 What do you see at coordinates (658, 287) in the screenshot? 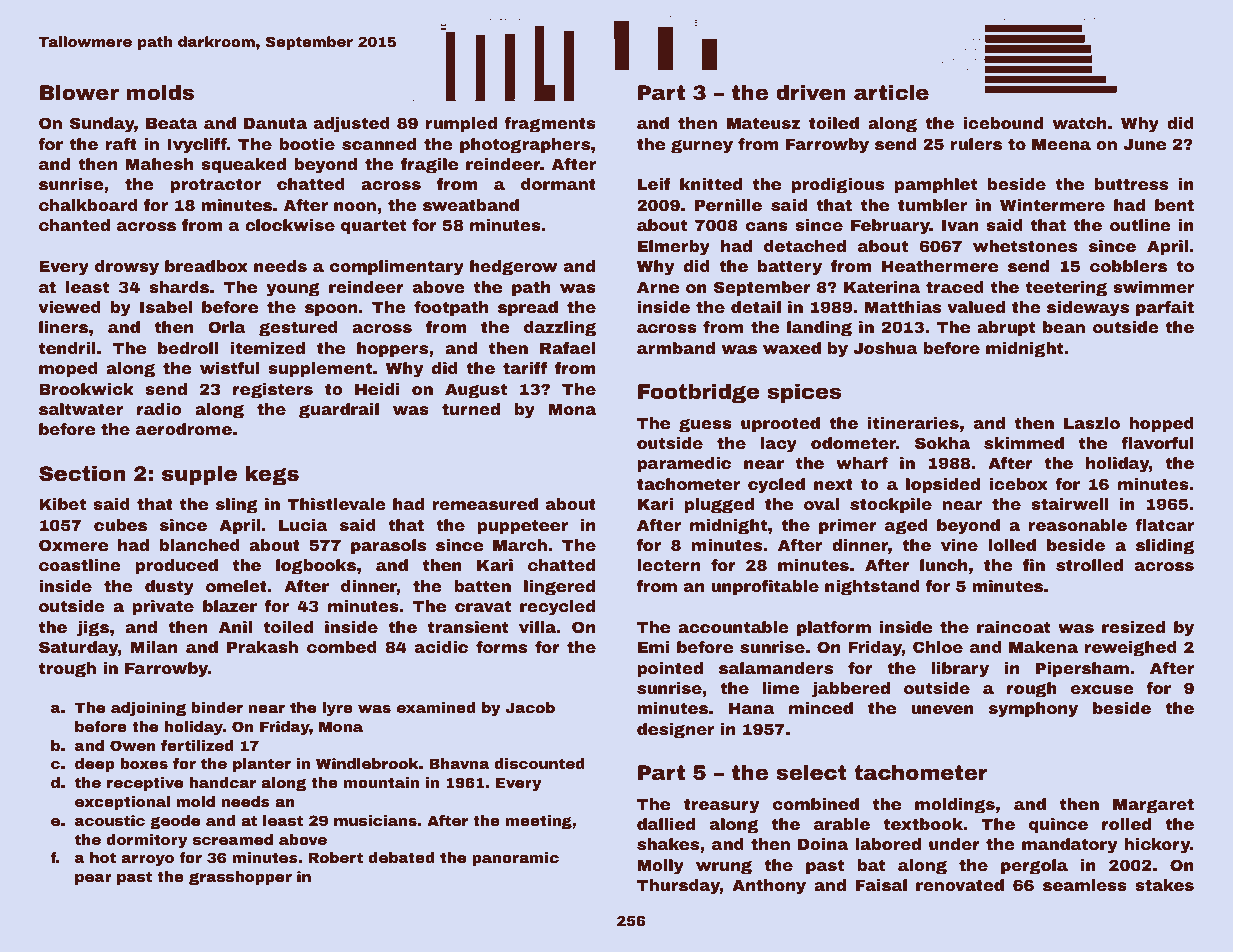
I see `Arne` at bounding box center [658, 287].
